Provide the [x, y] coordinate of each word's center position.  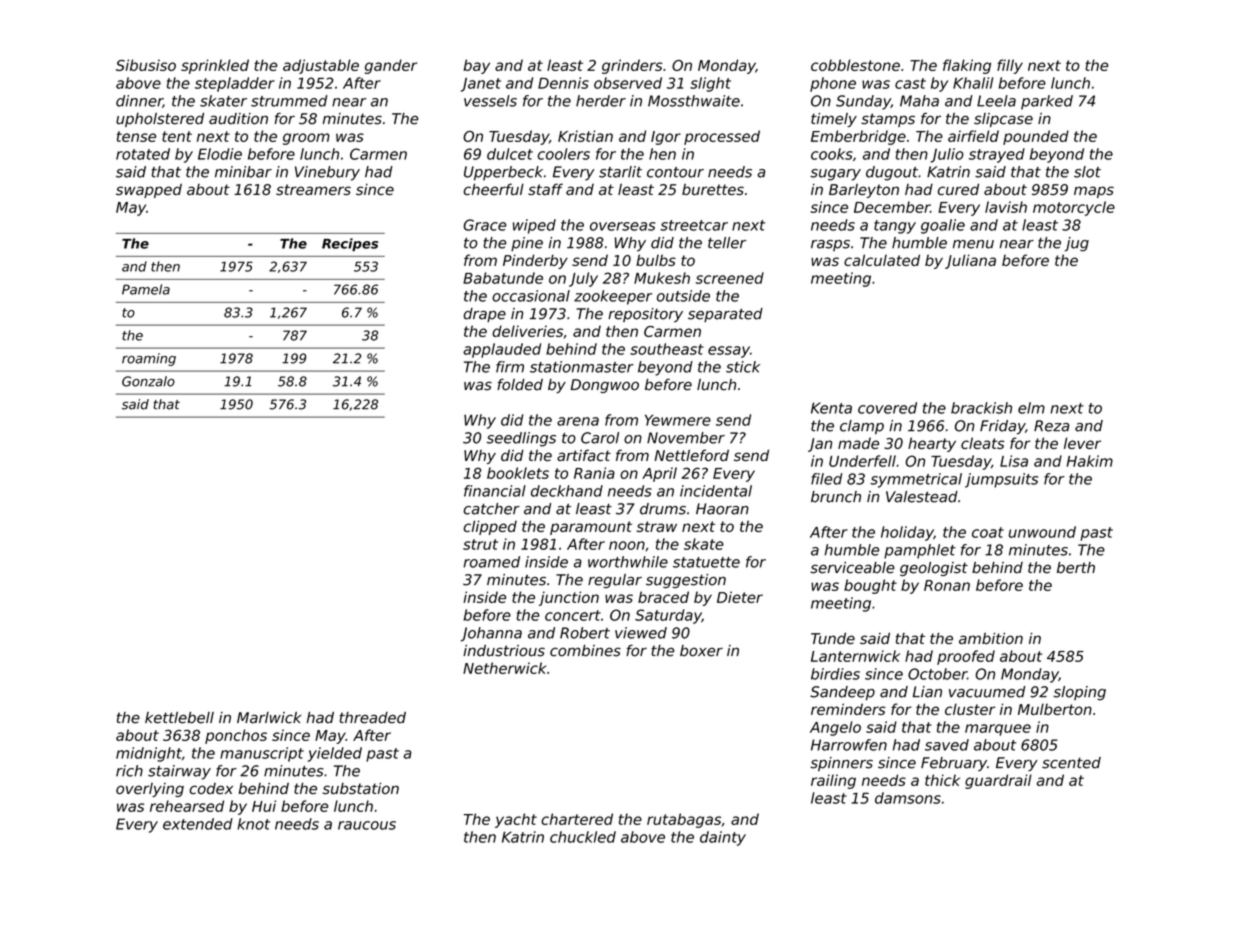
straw [657, 526]
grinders [632, 66]
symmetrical [916, 480]
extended [198, 824]
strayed [997, 155]
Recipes [350, 244]
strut [480, 544]
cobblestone [855, 65]
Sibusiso [146, 65]
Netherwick [504, 668]
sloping [1079, 693]
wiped [534, 226]
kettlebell [179, 718]
